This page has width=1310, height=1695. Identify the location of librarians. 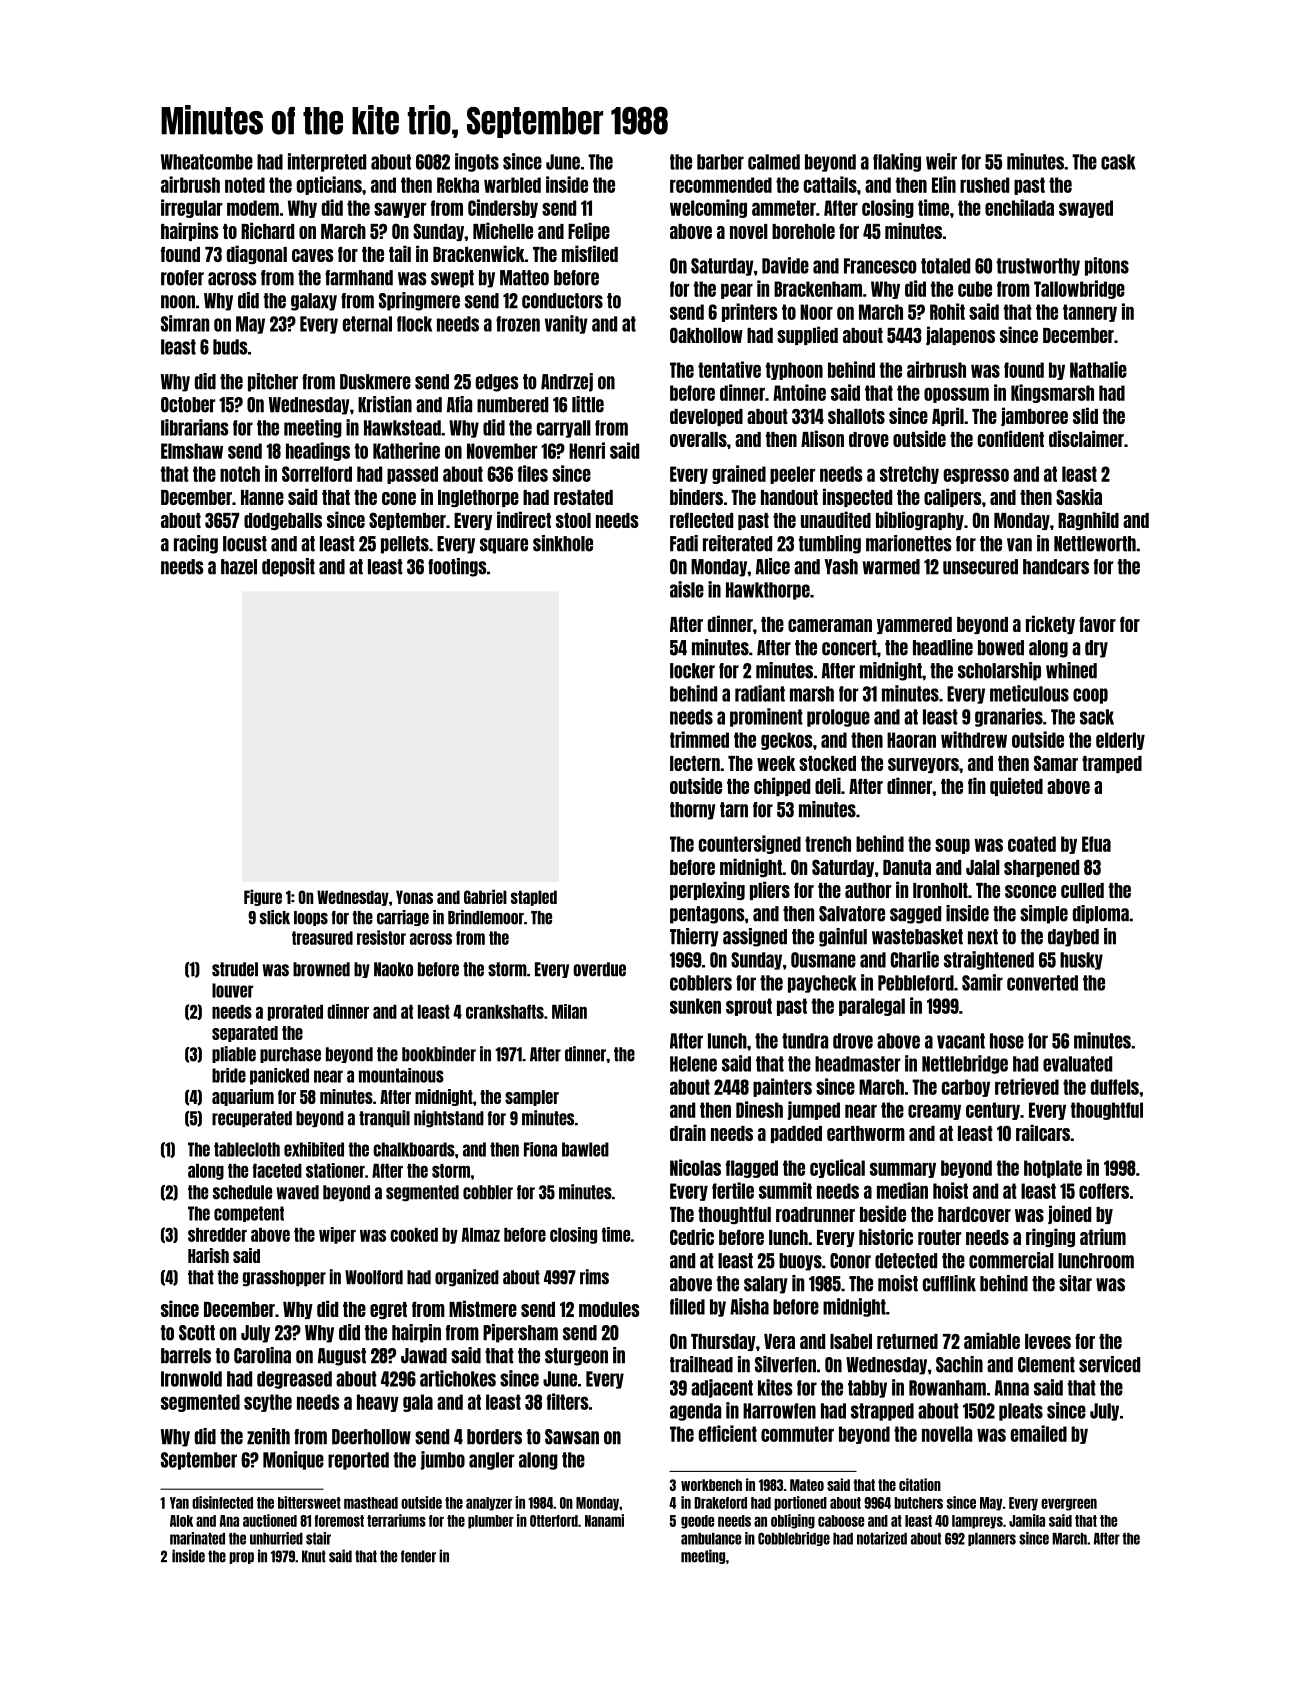
(194, 427).
